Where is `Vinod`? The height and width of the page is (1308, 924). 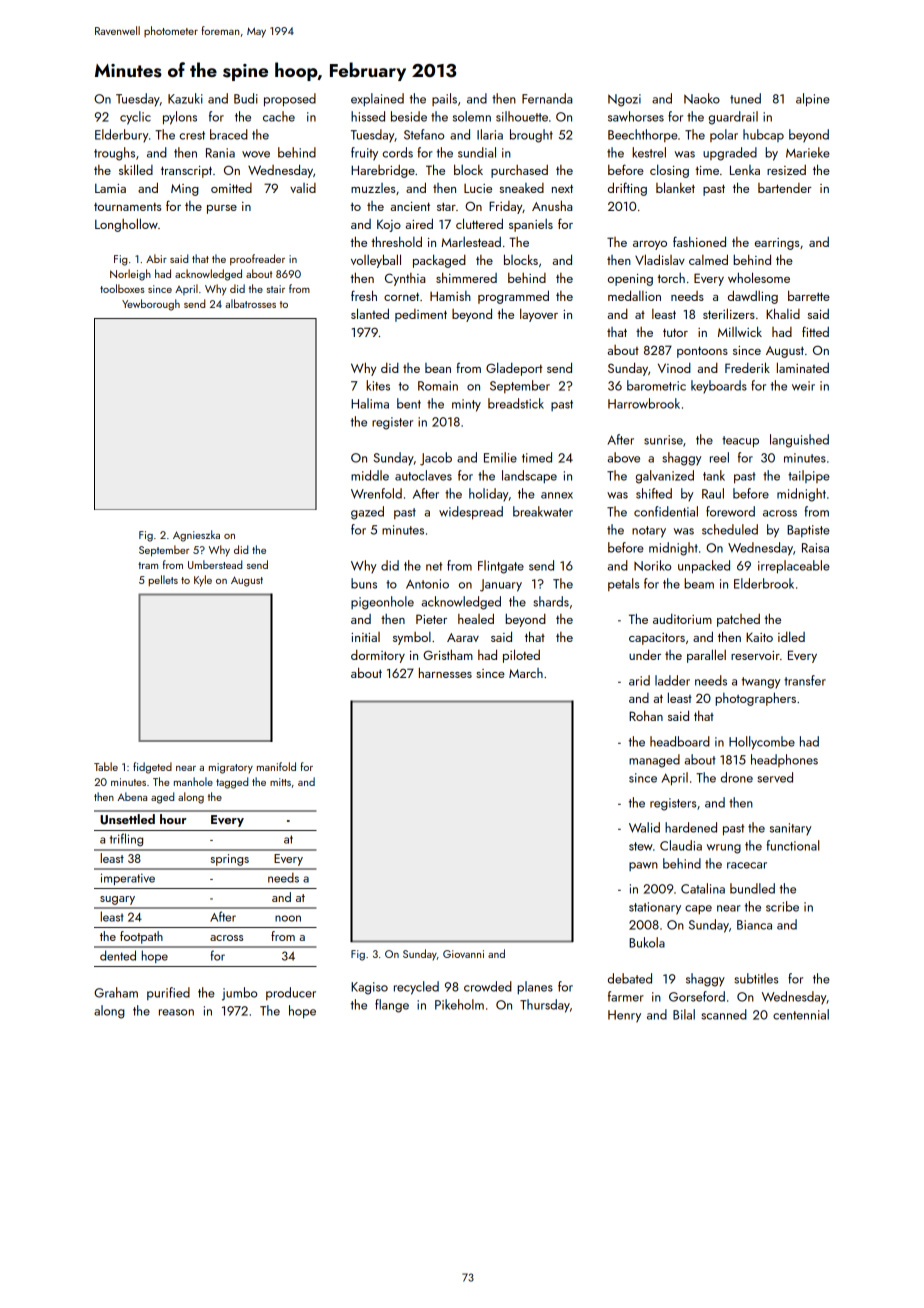
Vinod is located at coordinates (674, 368).
